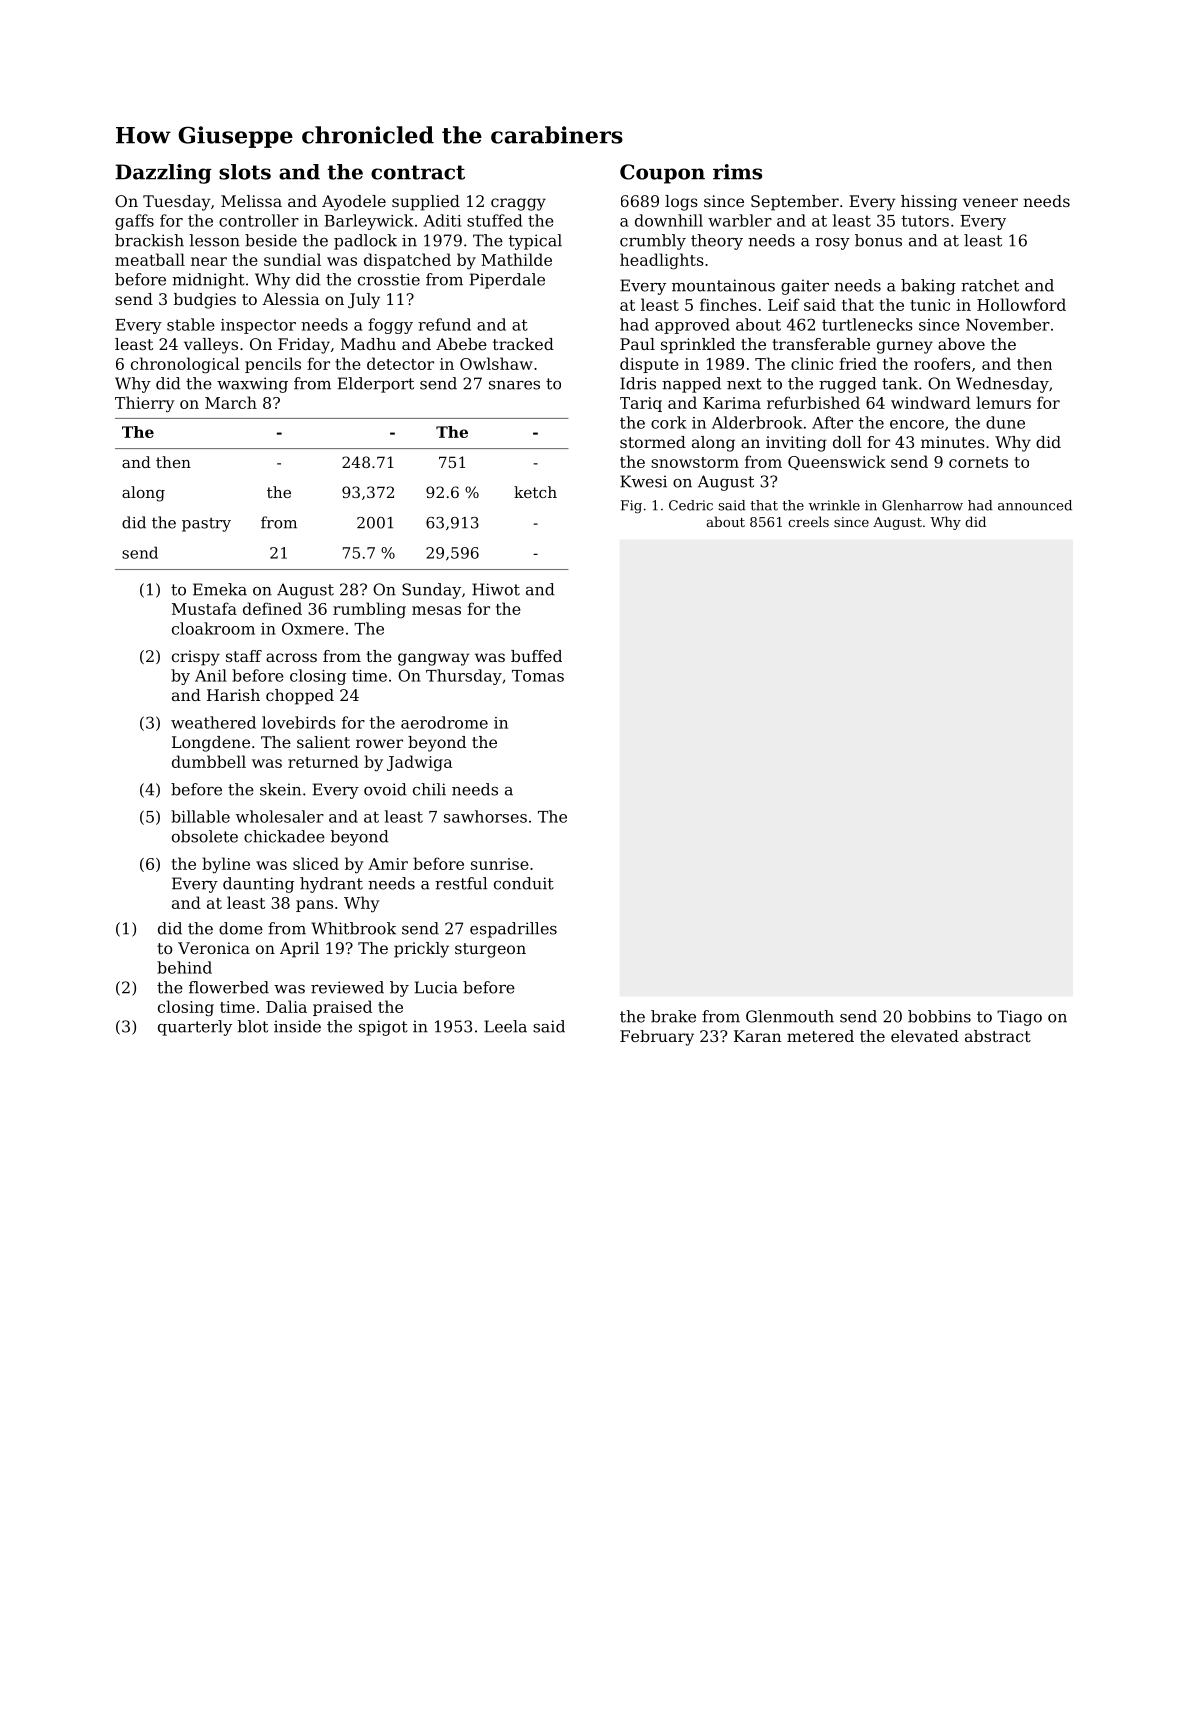 This screenshot has height=1721, width=1188. Describe the element at coordinates (195, 1028) in the screenshot. I see `quarterly` at that location.
